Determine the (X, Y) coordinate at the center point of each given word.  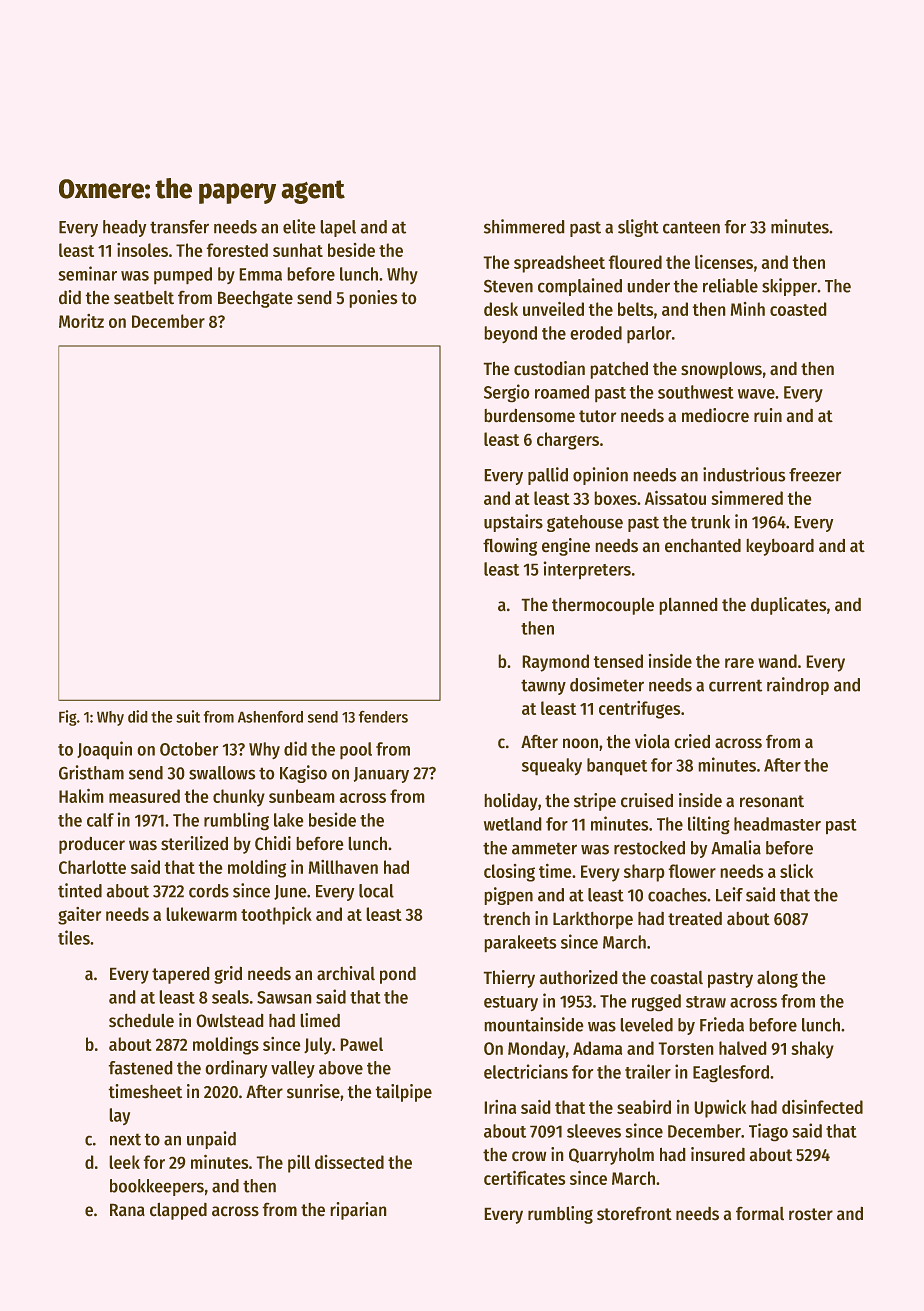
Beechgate (255, 299)
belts (635, 309)
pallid (548, 476)
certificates (524, 1177)
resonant (772, 801)
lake (289, 820)
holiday (511, 802)
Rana (127, 1210)
